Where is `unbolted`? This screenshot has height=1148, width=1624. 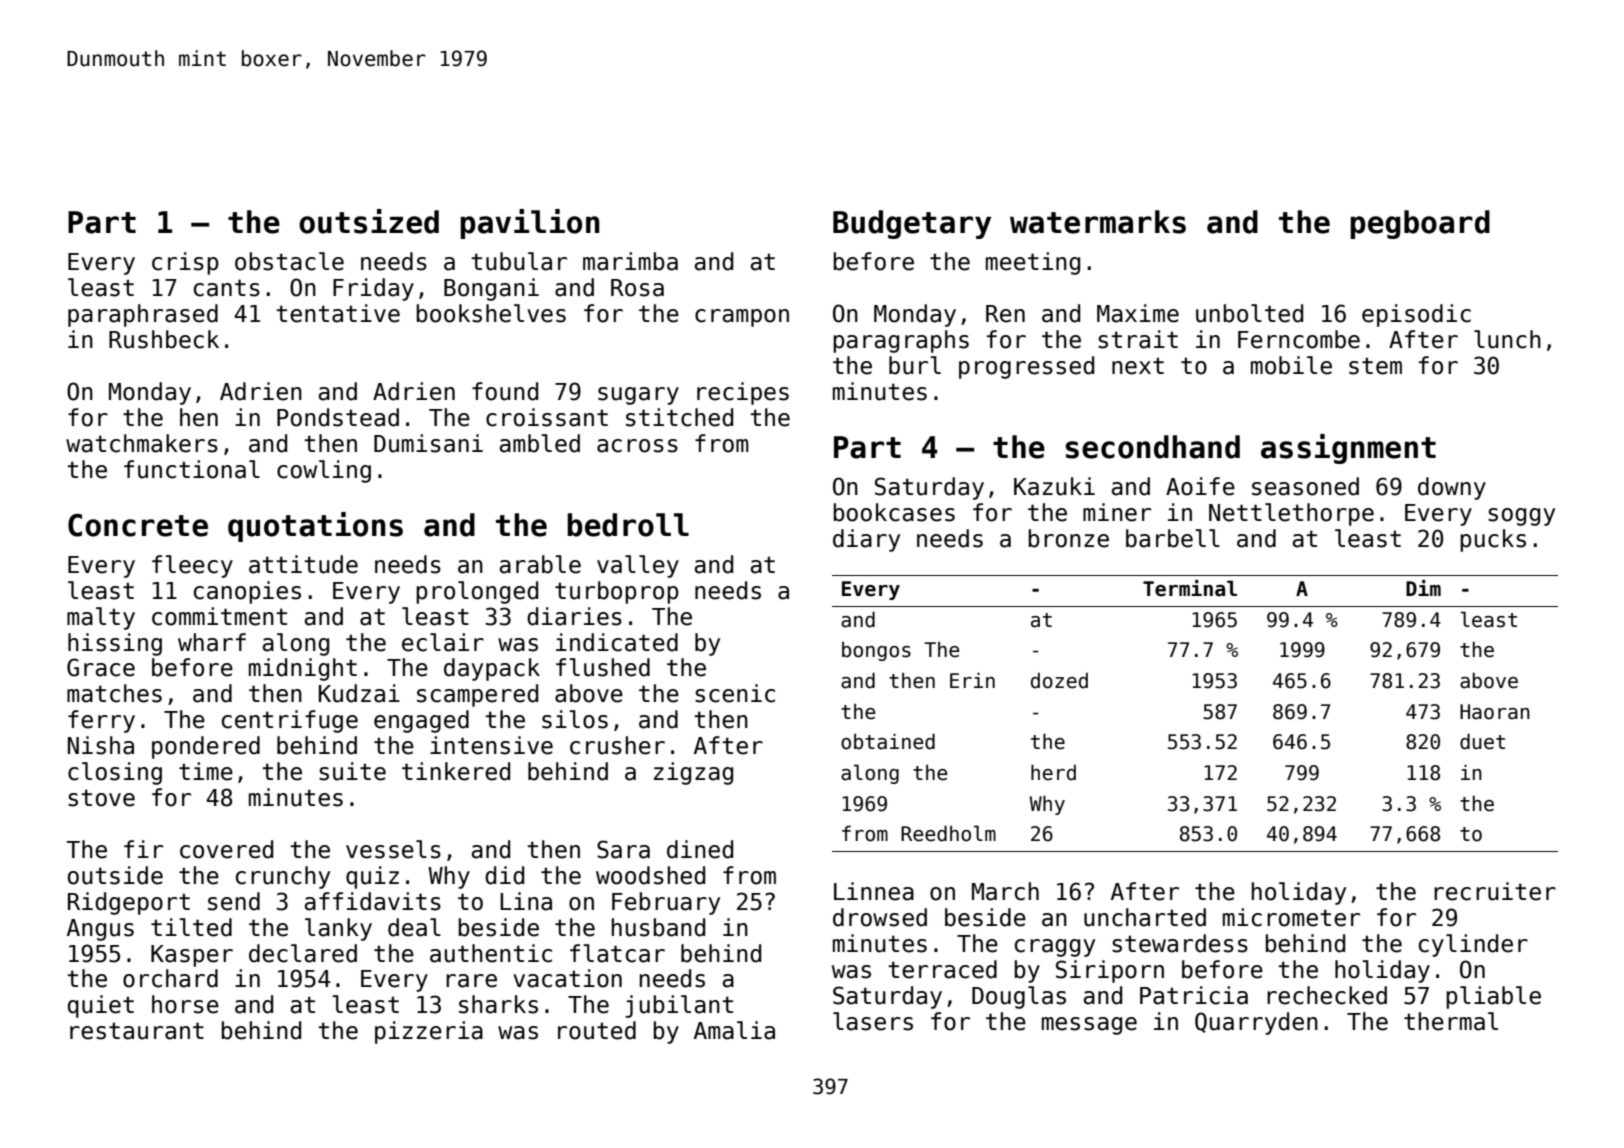
unbolted is located at coordinates (1249, 313).
